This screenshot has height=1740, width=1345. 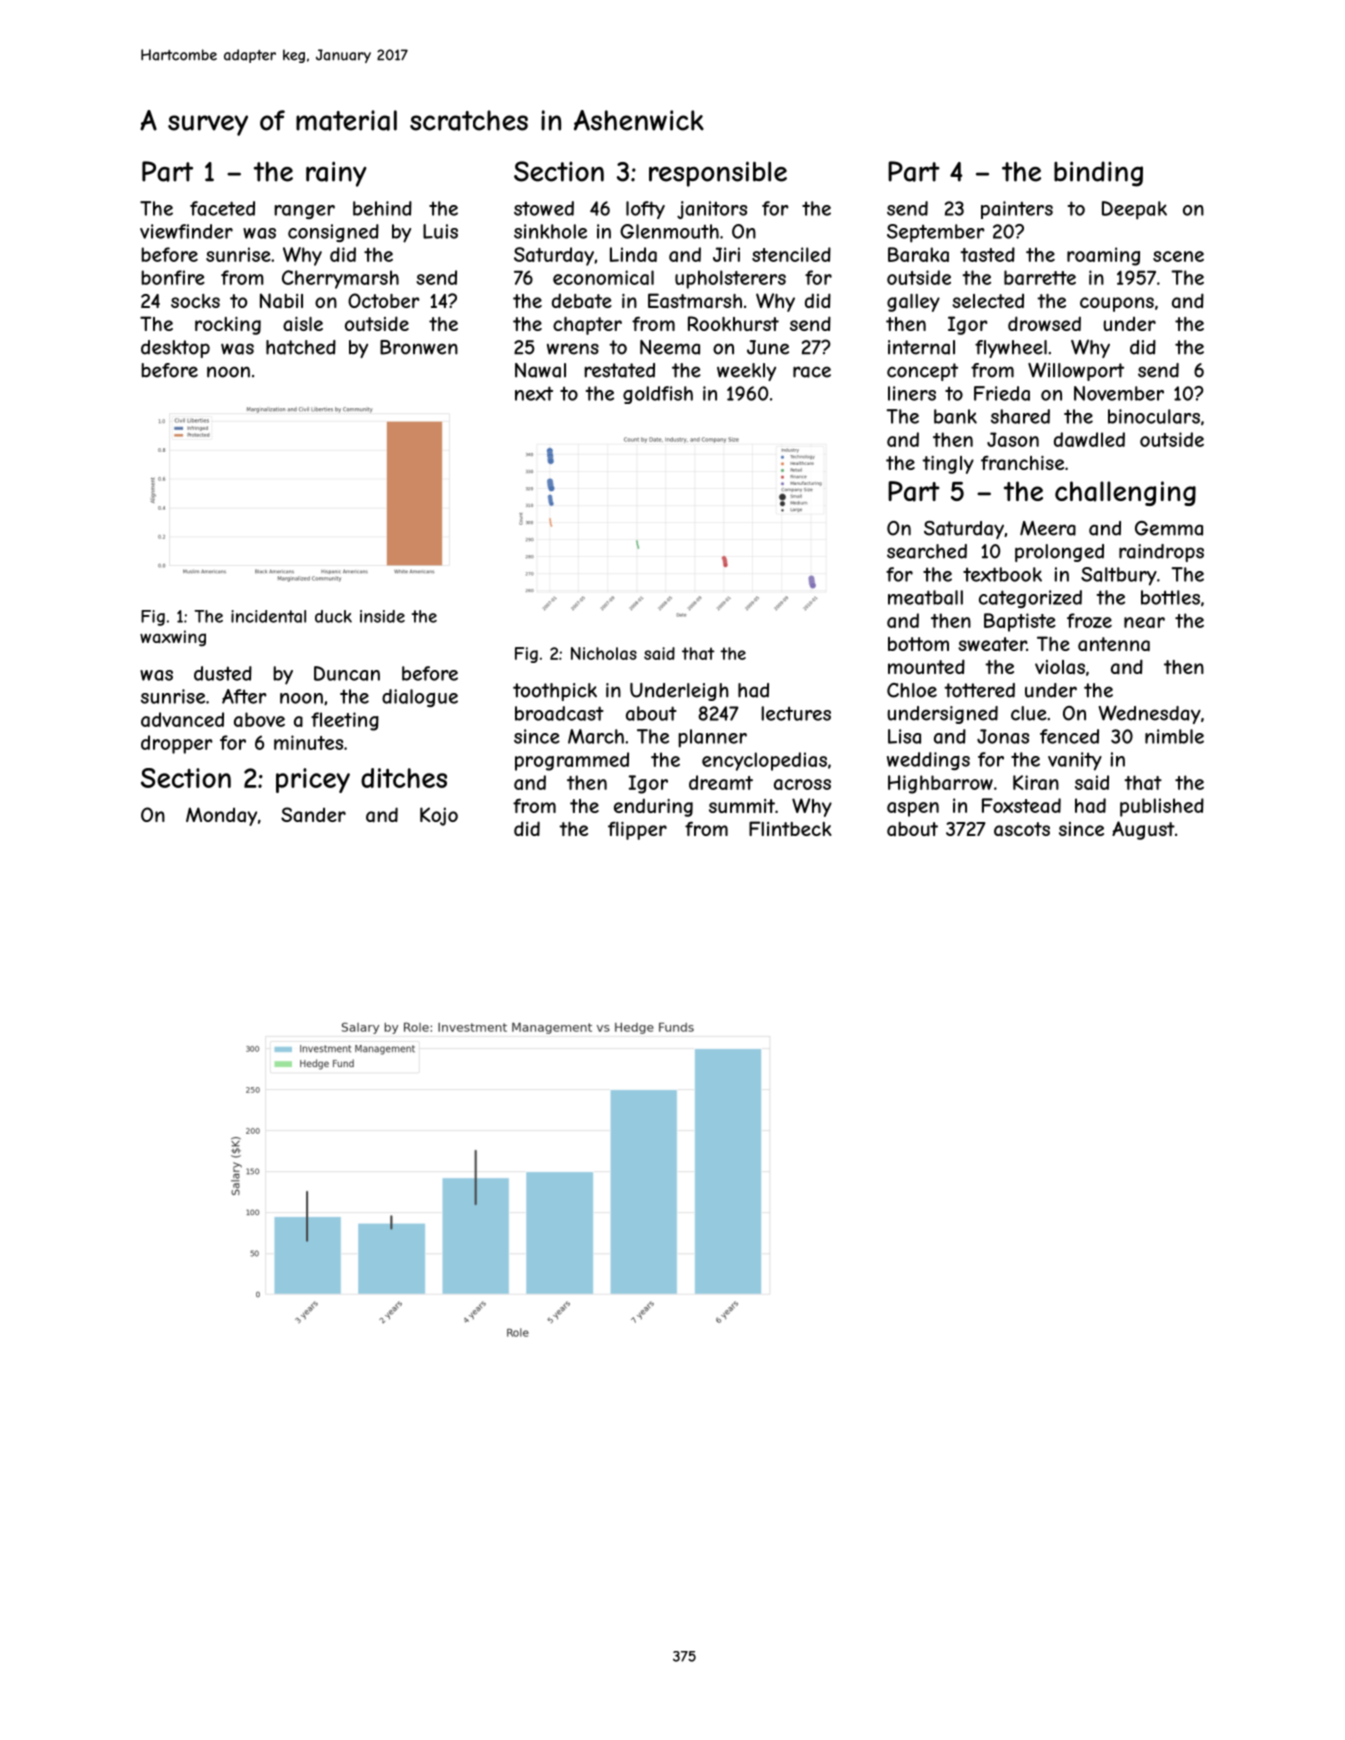 I want to click on fleeting, so click(x=345, y=721).
